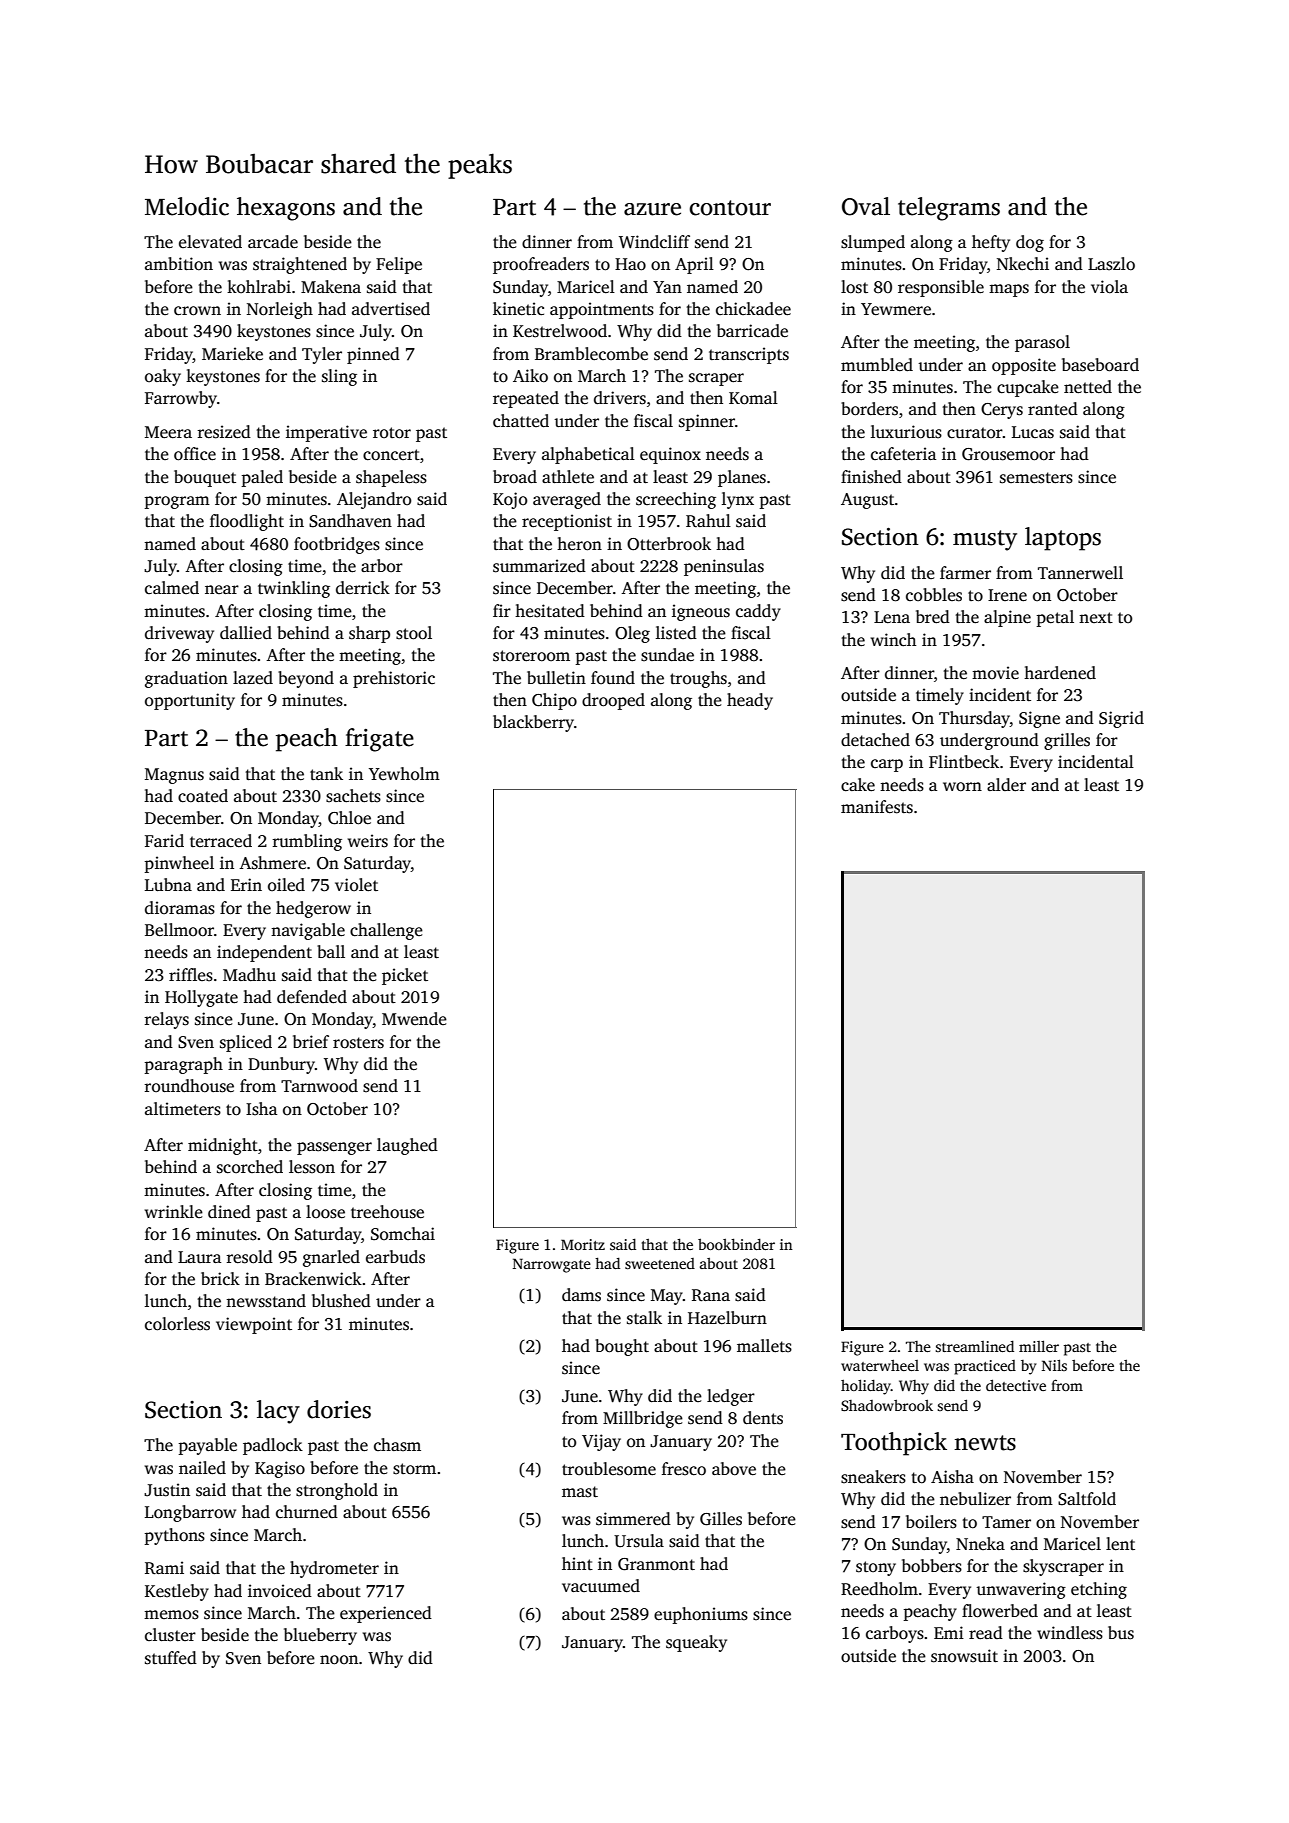 Image resolution: width=1289 pixels, height=1823 pixels. I want to click on worn, so click(962, 787).
